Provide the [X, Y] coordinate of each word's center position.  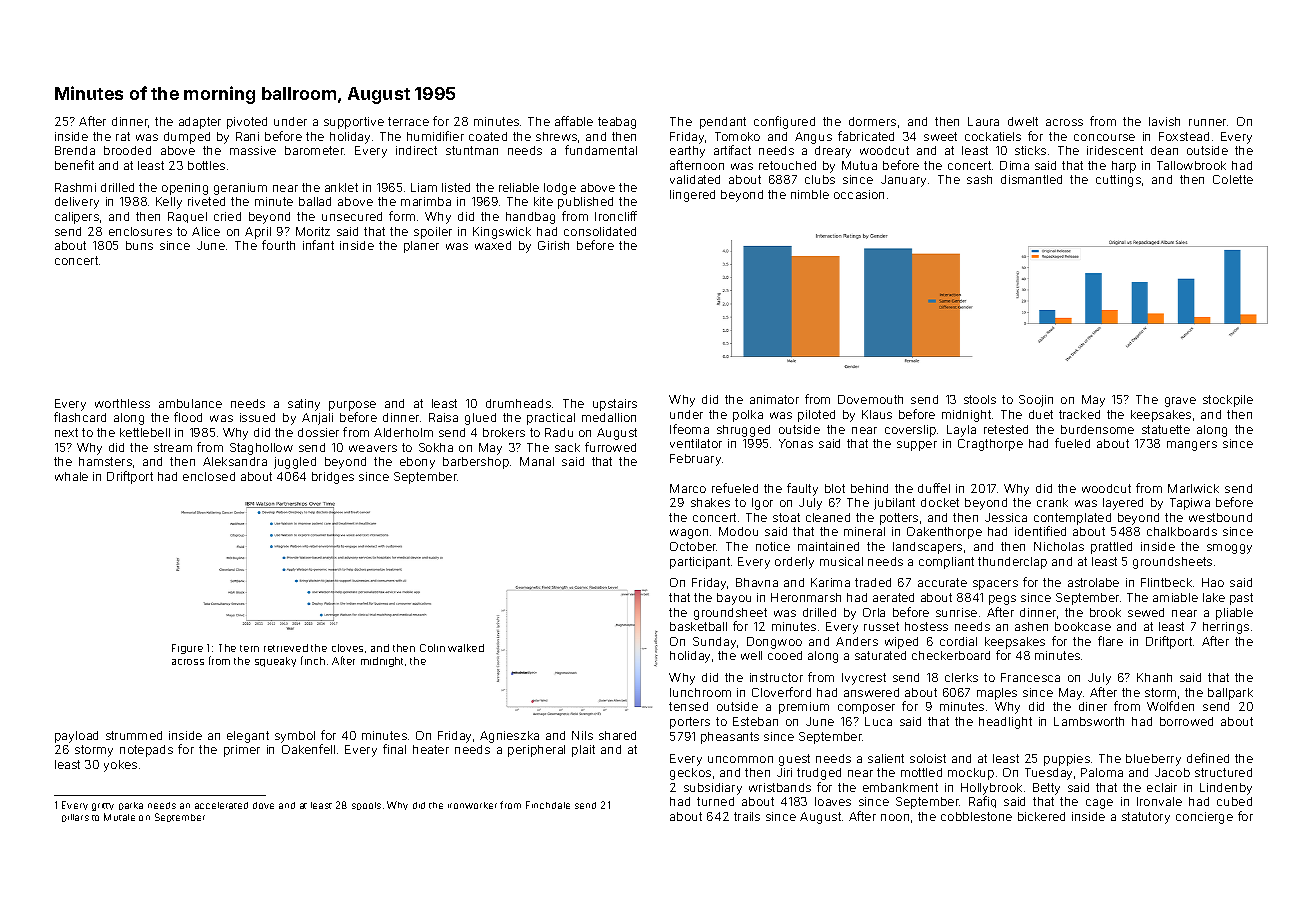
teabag [617, 123]
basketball [698, 626]
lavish [1164, 121]
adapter [200, 123]
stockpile [1228, 401]
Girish [553, 245]
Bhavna [757, 582]
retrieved [286, 648]
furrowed [610, 447]
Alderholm [403, 432]
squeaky [275, 662]
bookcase [1083, 626]
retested [1006, 429]
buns [139, 245]
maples [997, 694]
